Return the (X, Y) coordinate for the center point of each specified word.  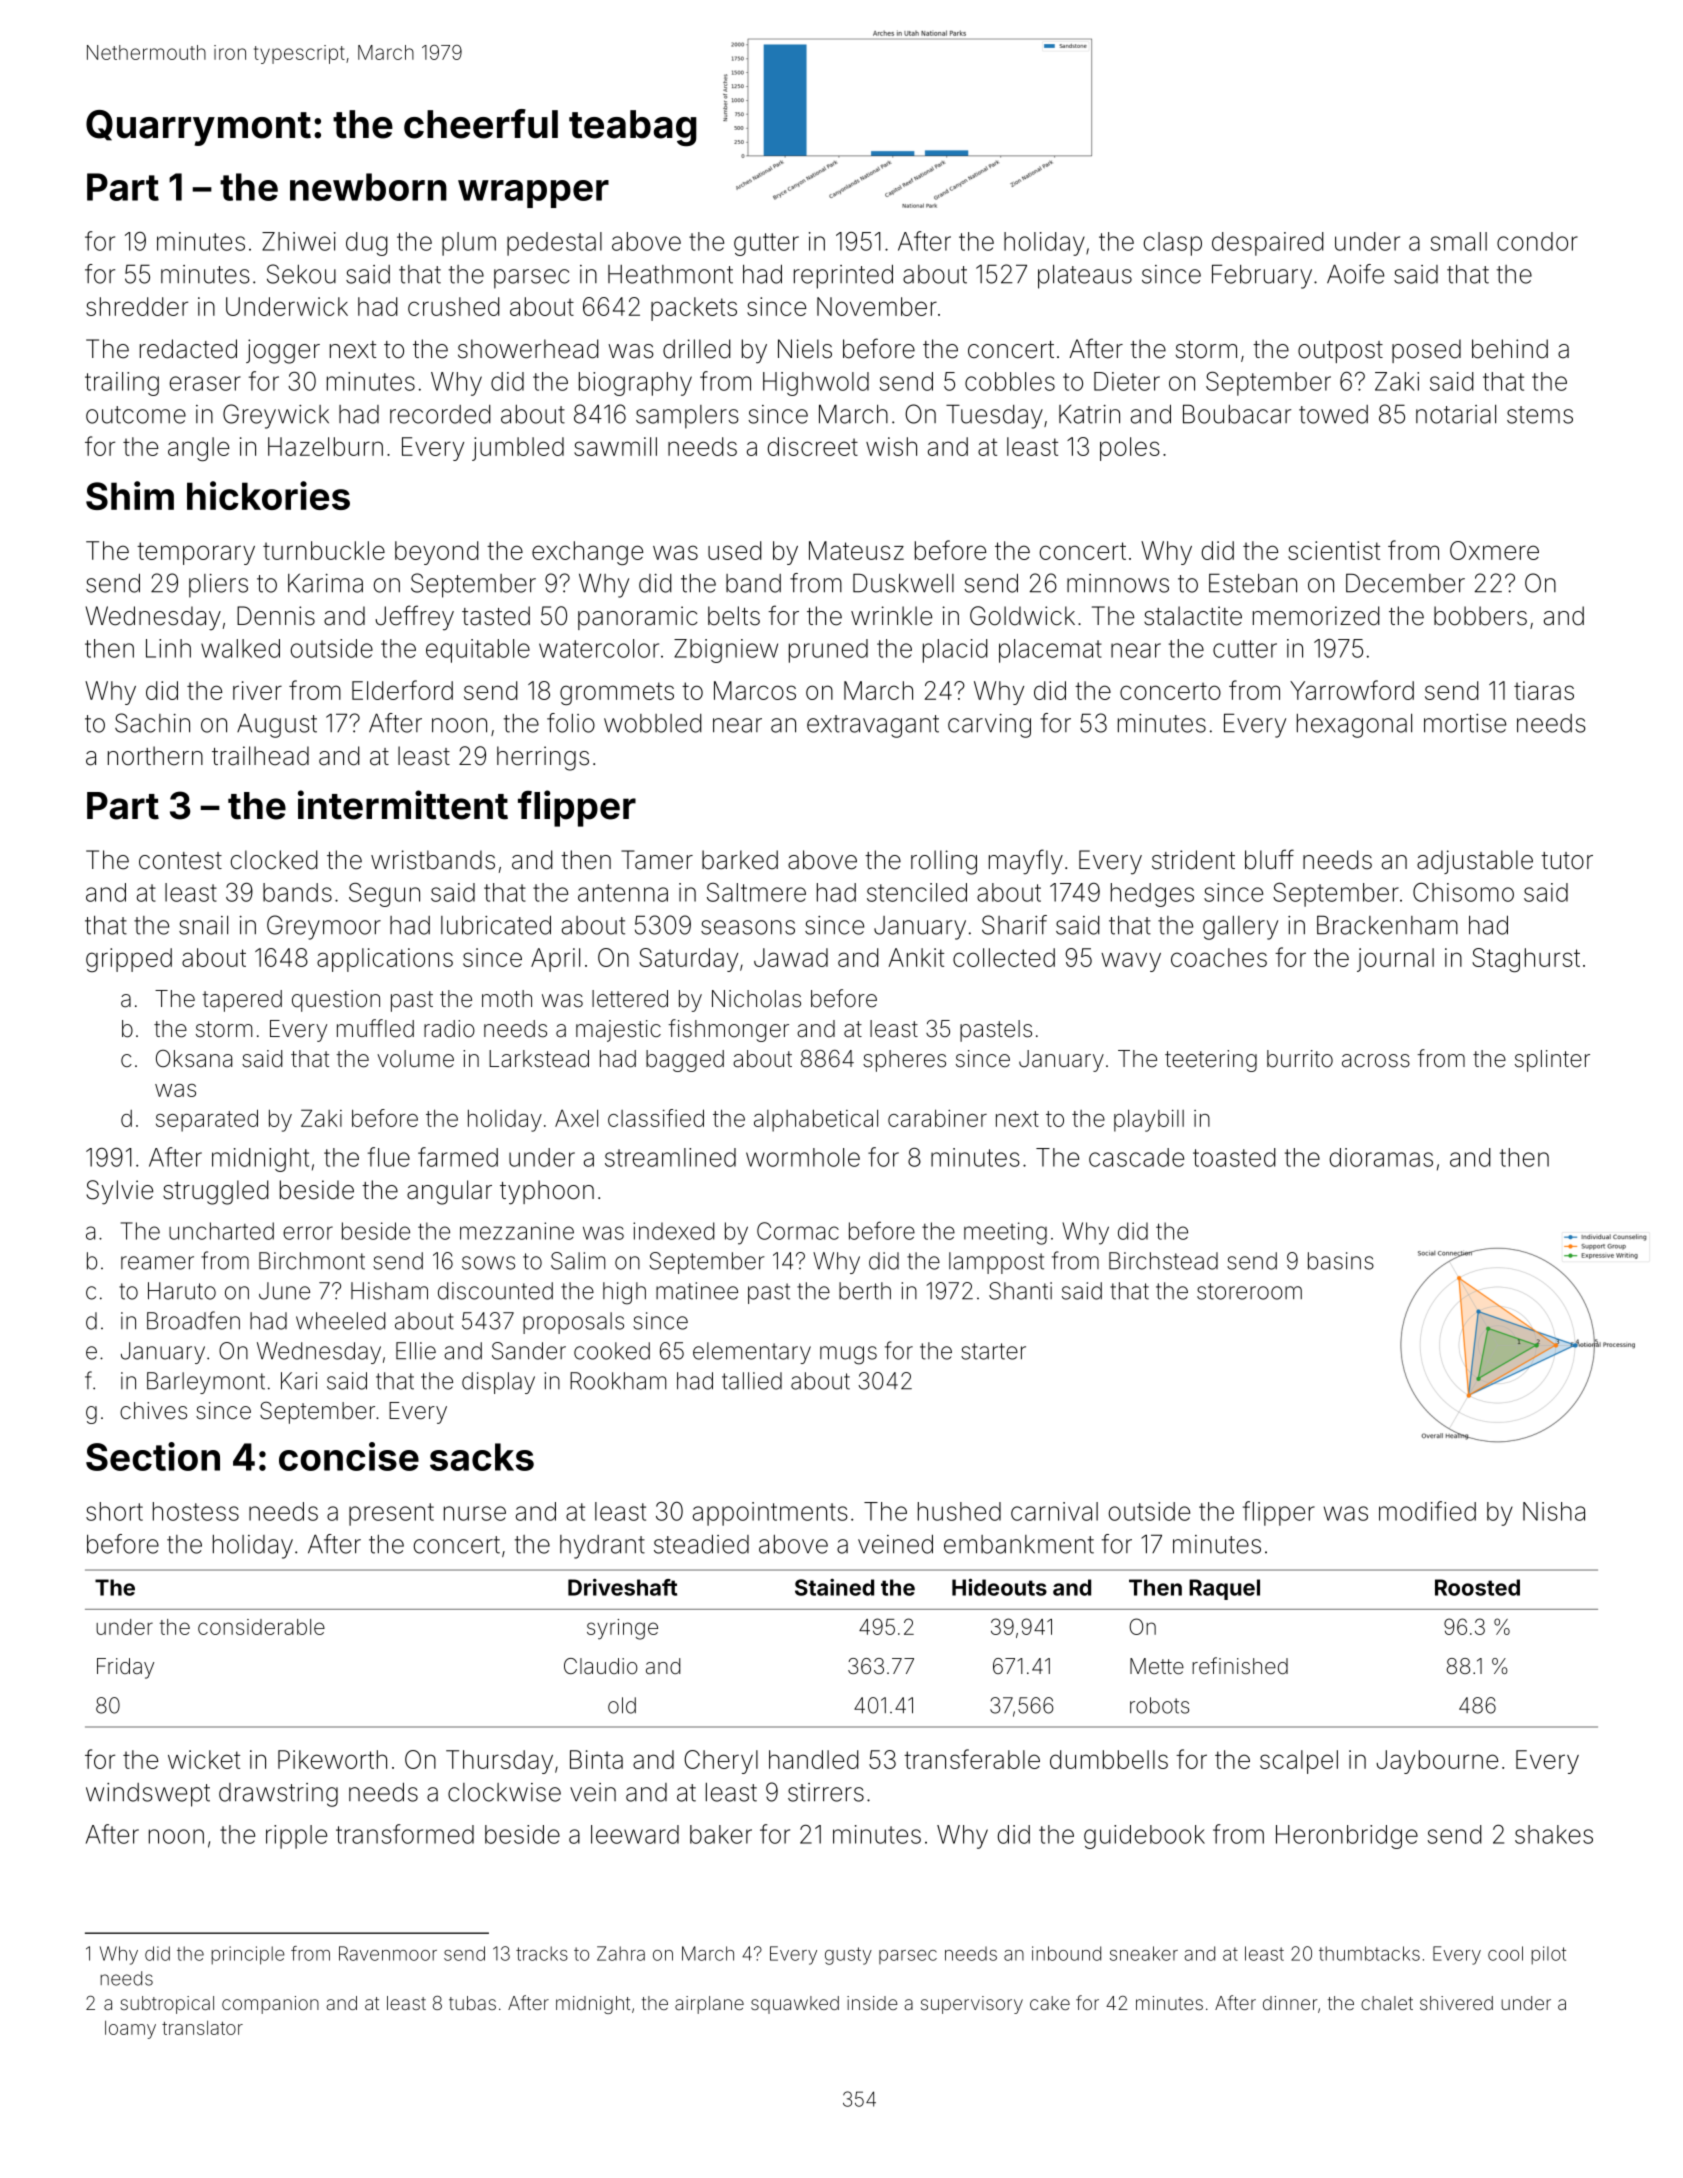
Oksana (194, 1059)
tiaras (1544, 690)
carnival (1054, 1511)
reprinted (843, 276)
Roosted (1477, 1587)
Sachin (152, 723)
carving (989, 726)
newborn (368, 187)
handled (814, 1759)
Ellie (416, 1351)
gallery (1240, 928)
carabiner (937, 1118)
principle (248, 1955)
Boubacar (1237, 414)
